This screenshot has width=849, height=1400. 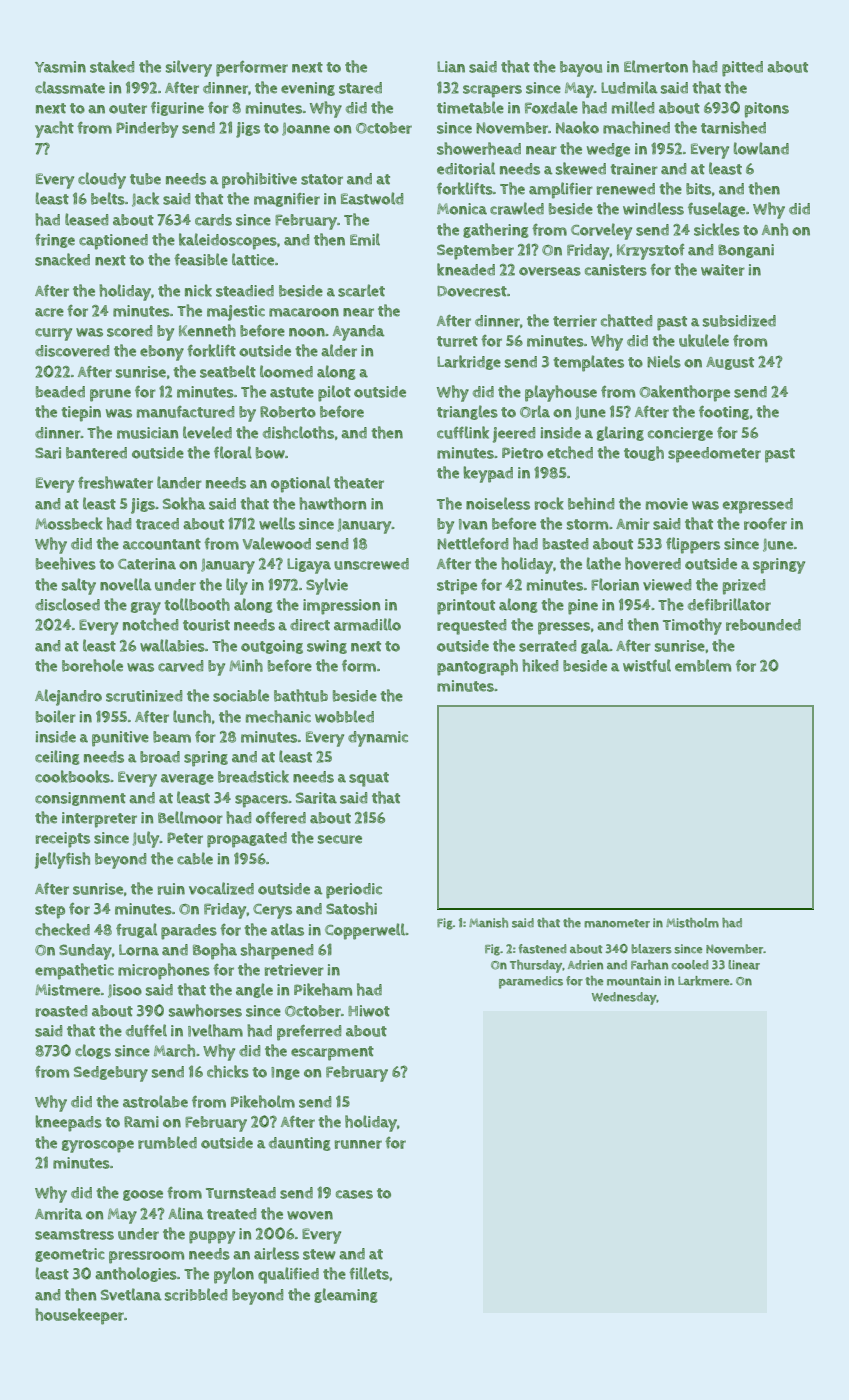 I want to click on Yasmin, so click(x=60, y=67).
